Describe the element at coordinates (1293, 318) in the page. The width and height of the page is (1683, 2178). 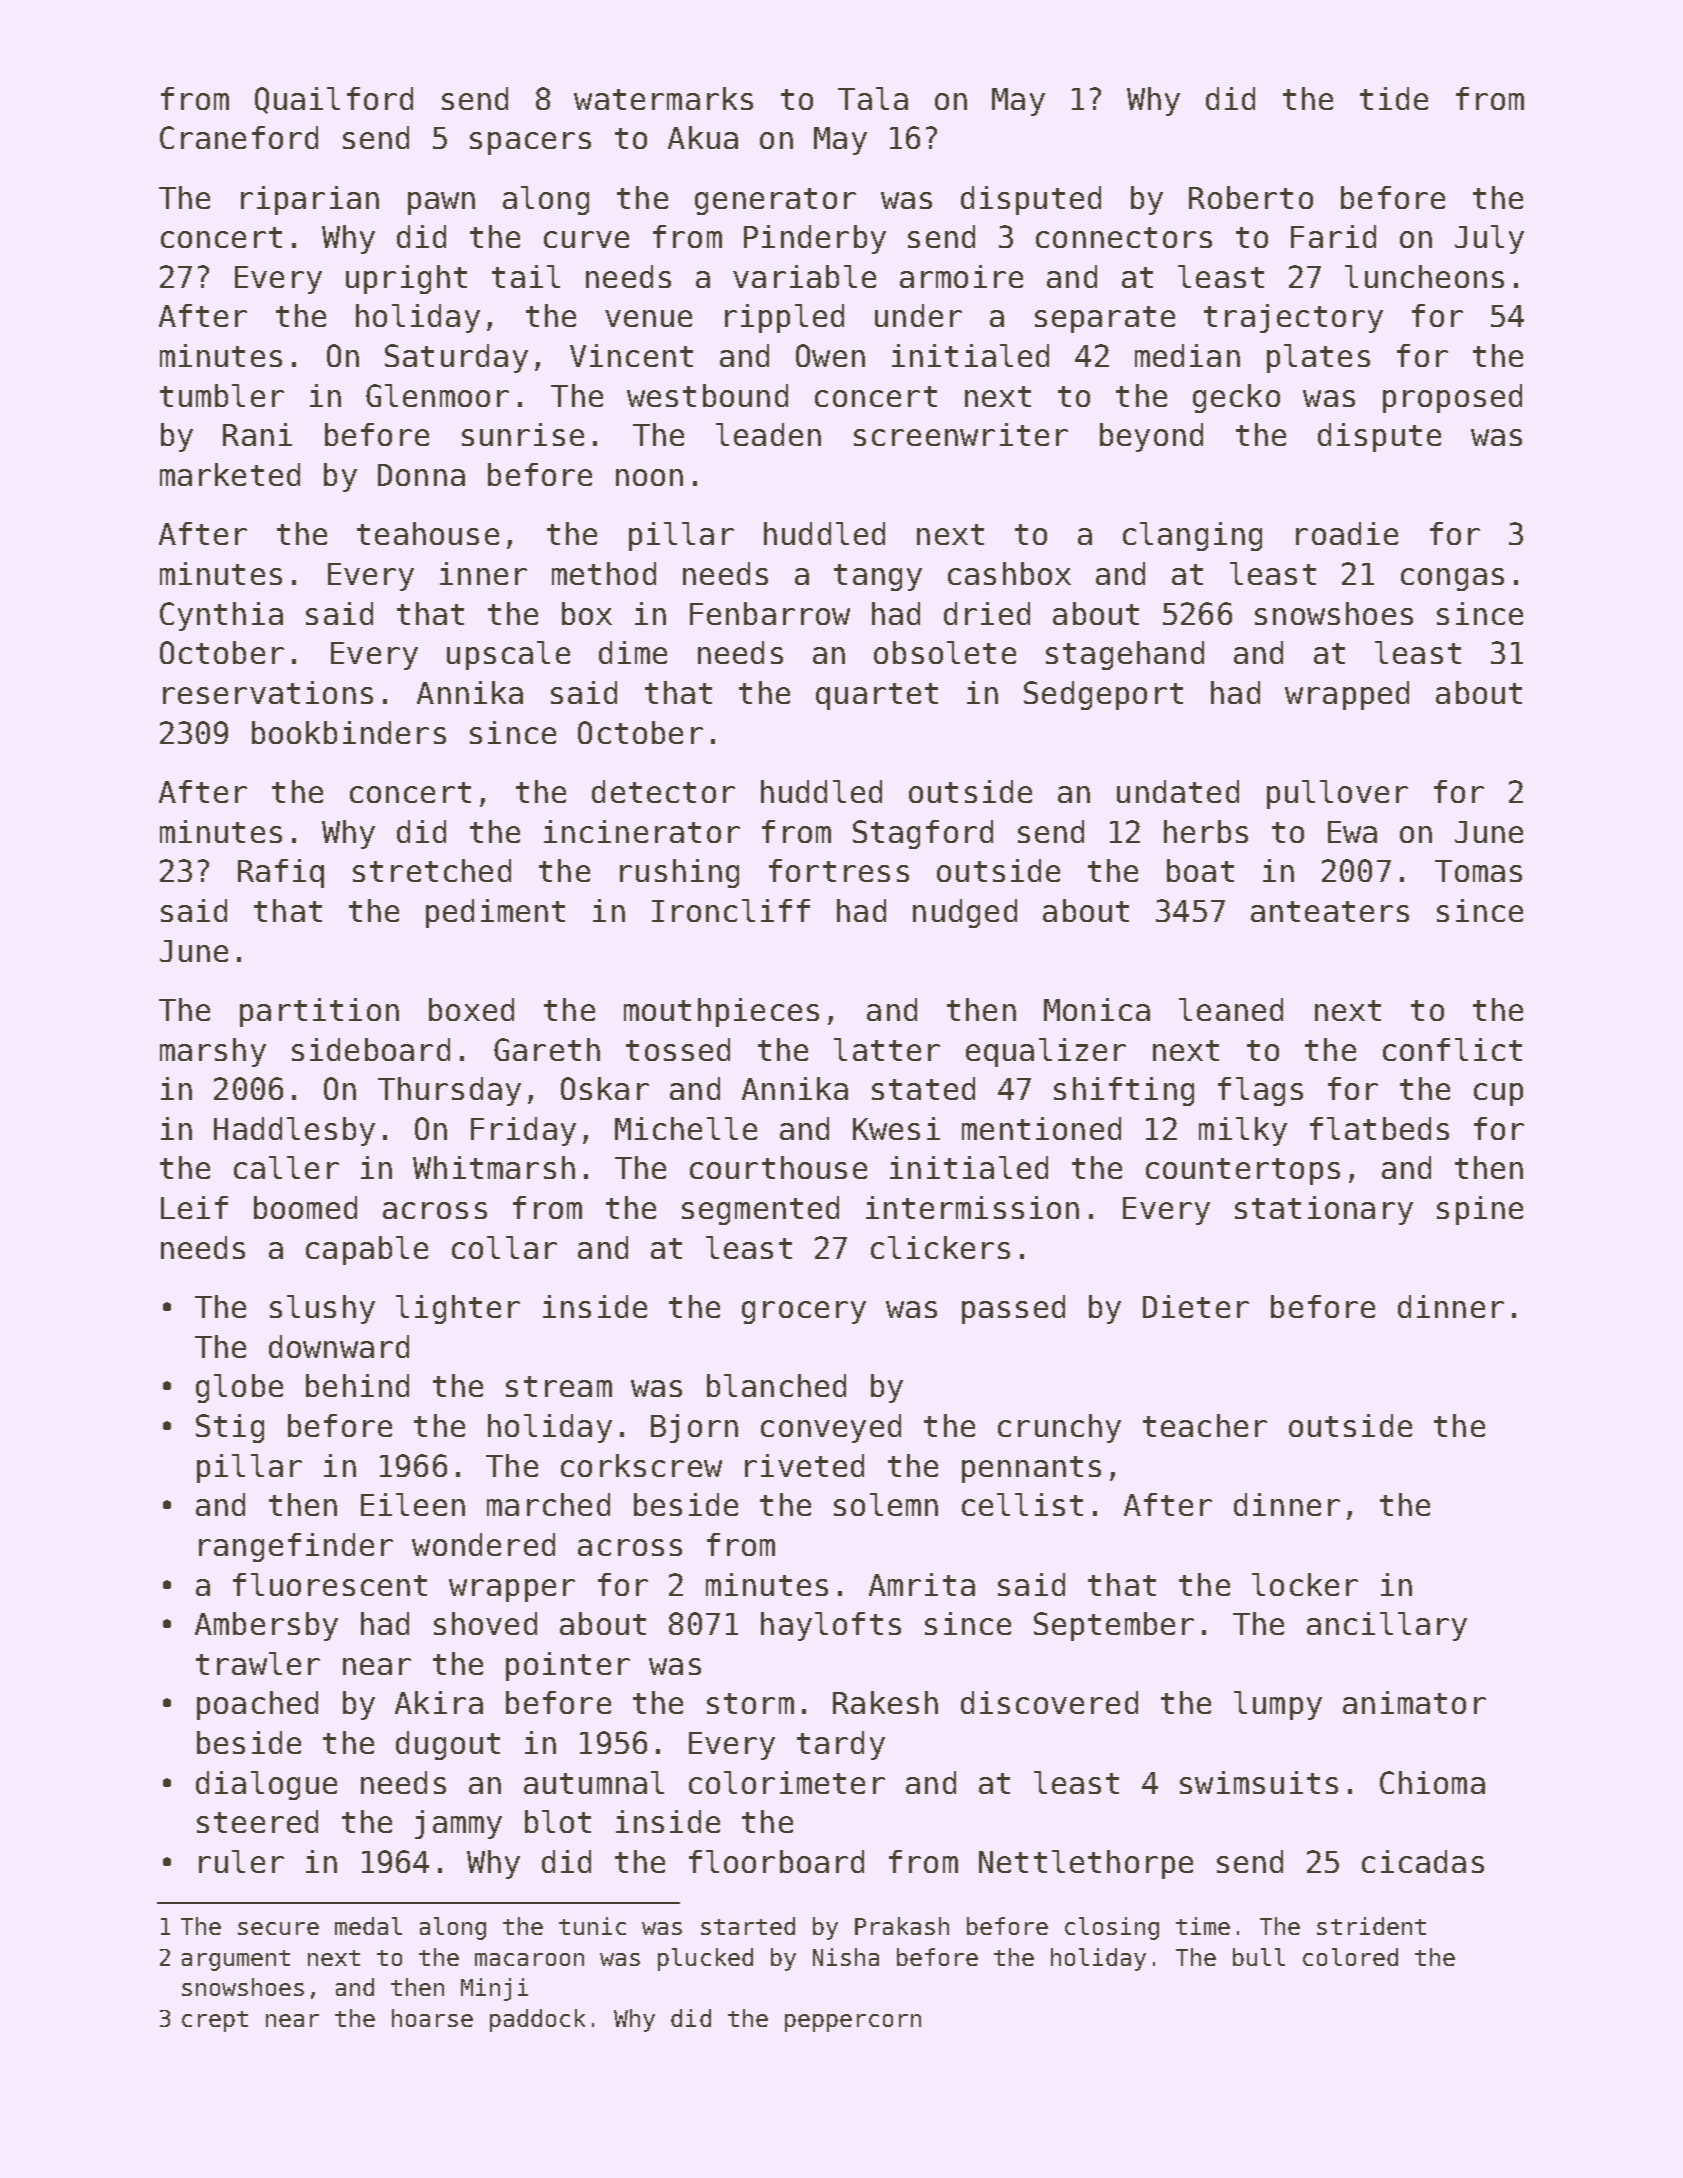
I see `trajectory` at that location.
